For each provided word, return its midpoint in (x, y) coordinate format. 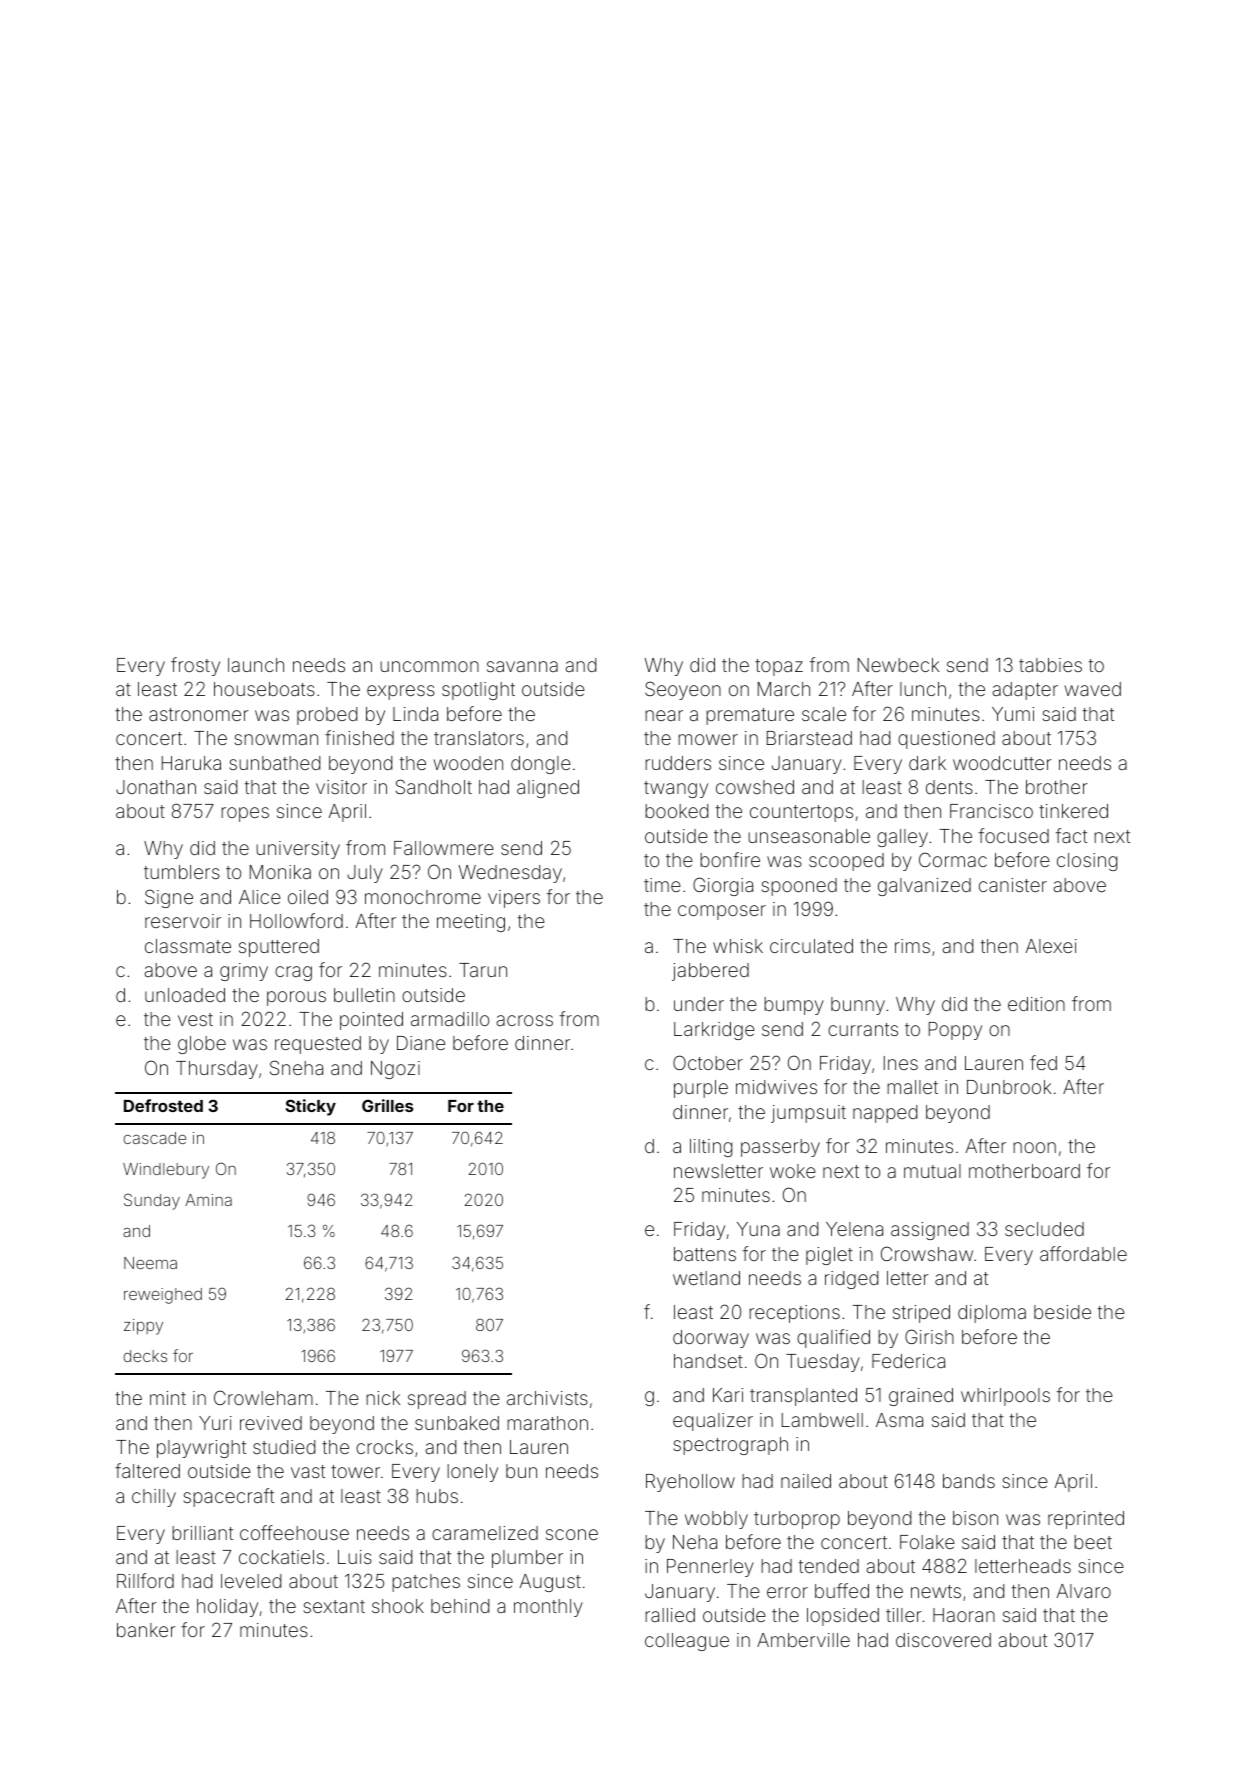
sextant (334, 1606)
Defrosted (163, 1105)
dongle (541, 765)
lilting (711, 1148)
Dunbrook (1009, 1087)
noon (1034, 1147)
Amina (208, 1200)
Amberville (803, 1640)
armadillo (450, 1019)
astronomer (199, 714)
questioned (946, 740)
